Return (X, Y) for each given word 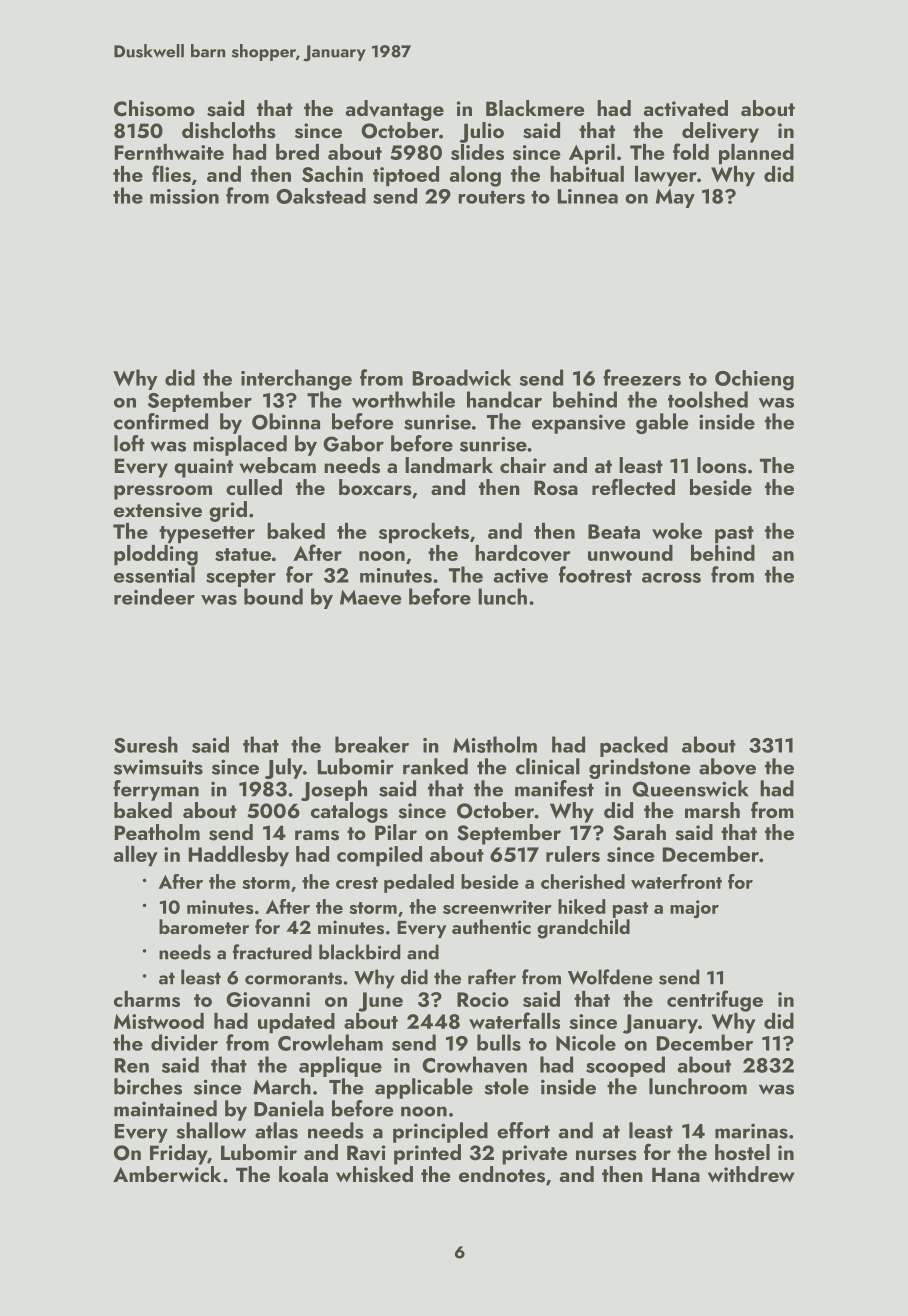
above (727, 766)
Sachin (332, 174)
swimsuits (158, 767)
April (592, 154)
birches (148, 1086)
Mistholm (495, 744)
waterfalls (514, 1020)
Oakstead (321, 196)
